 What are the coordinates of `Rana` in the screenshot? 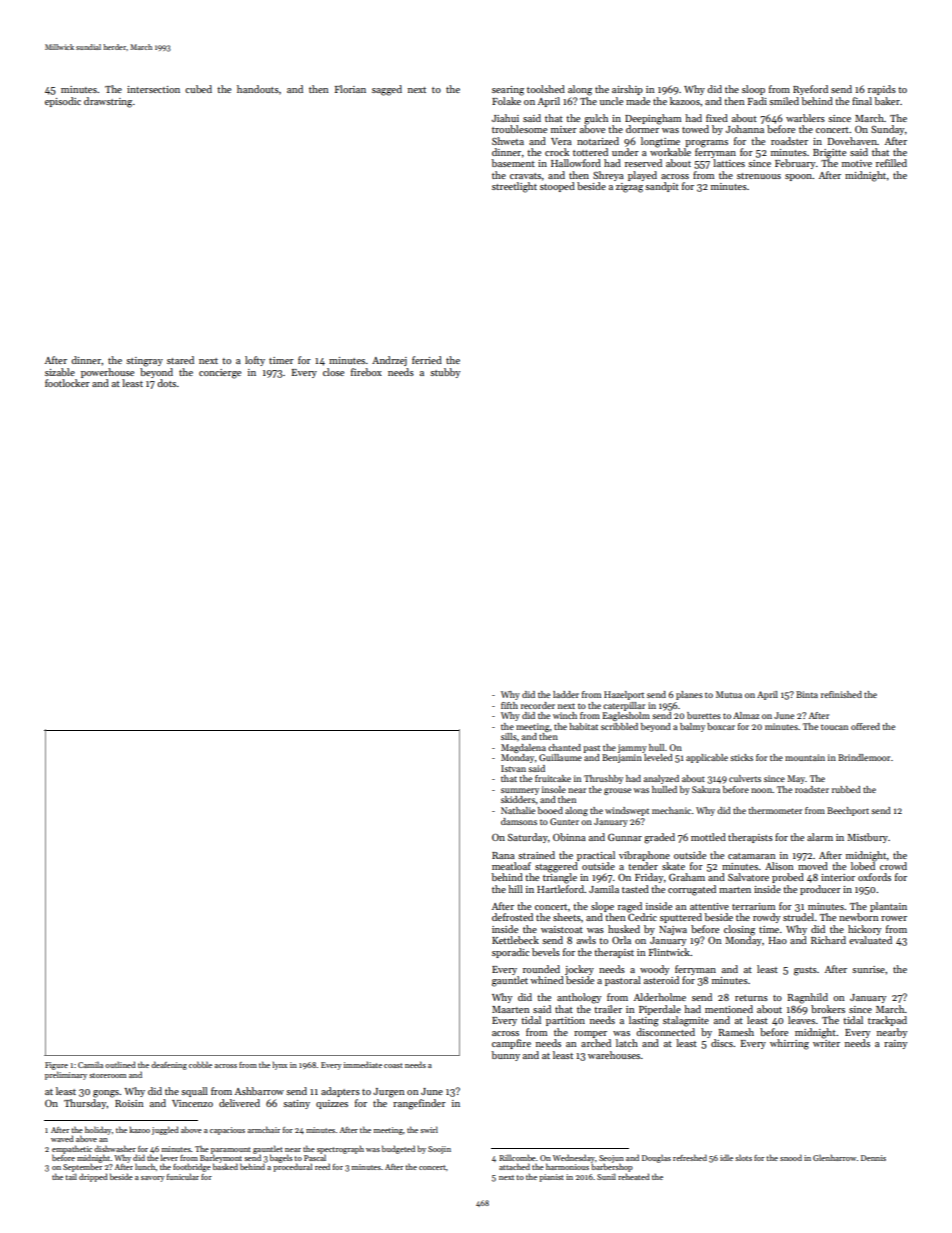 It's located at (503, 855).
